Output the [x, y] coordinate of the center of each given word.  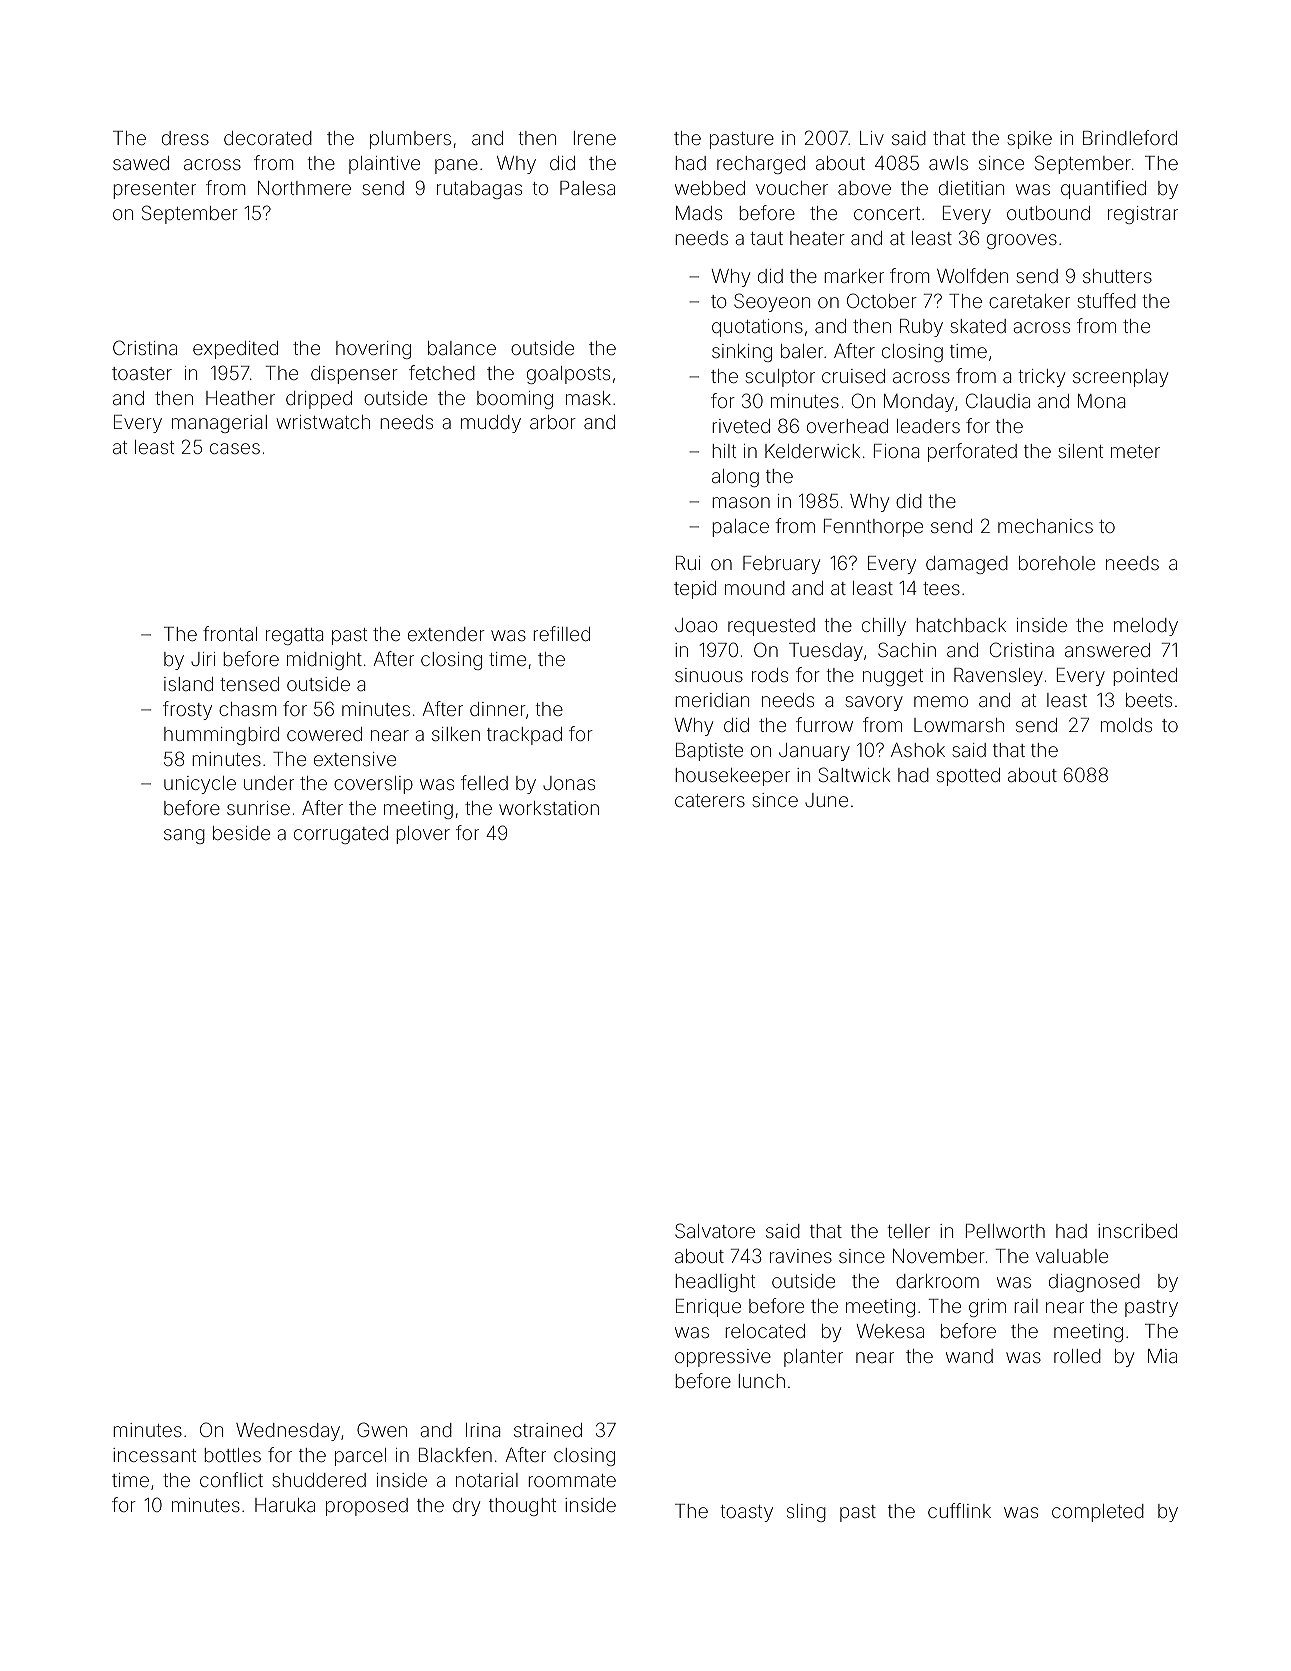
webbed [710, 188]
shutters [1117, 276]
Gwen [382, 1429]
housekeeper [733, 777]
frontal [230, 633]
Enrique [708, 1308]
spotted [968, 777]
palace [741, 528]
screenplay [1120, 378]
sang [184, 836]
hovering [373, 350]
